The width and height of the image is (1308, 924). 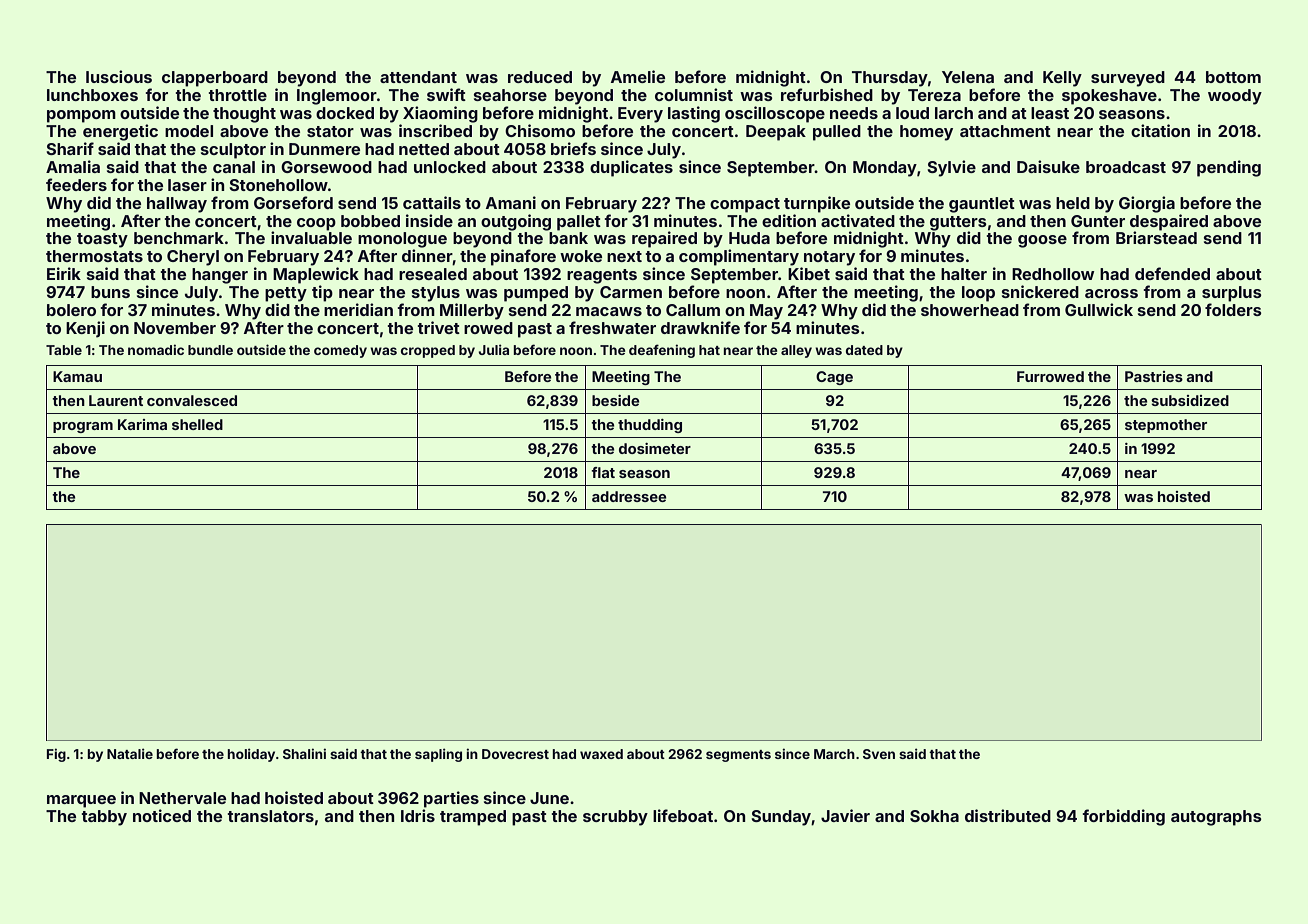 I want to click on clapperboard, so click(x=215, y=79).
